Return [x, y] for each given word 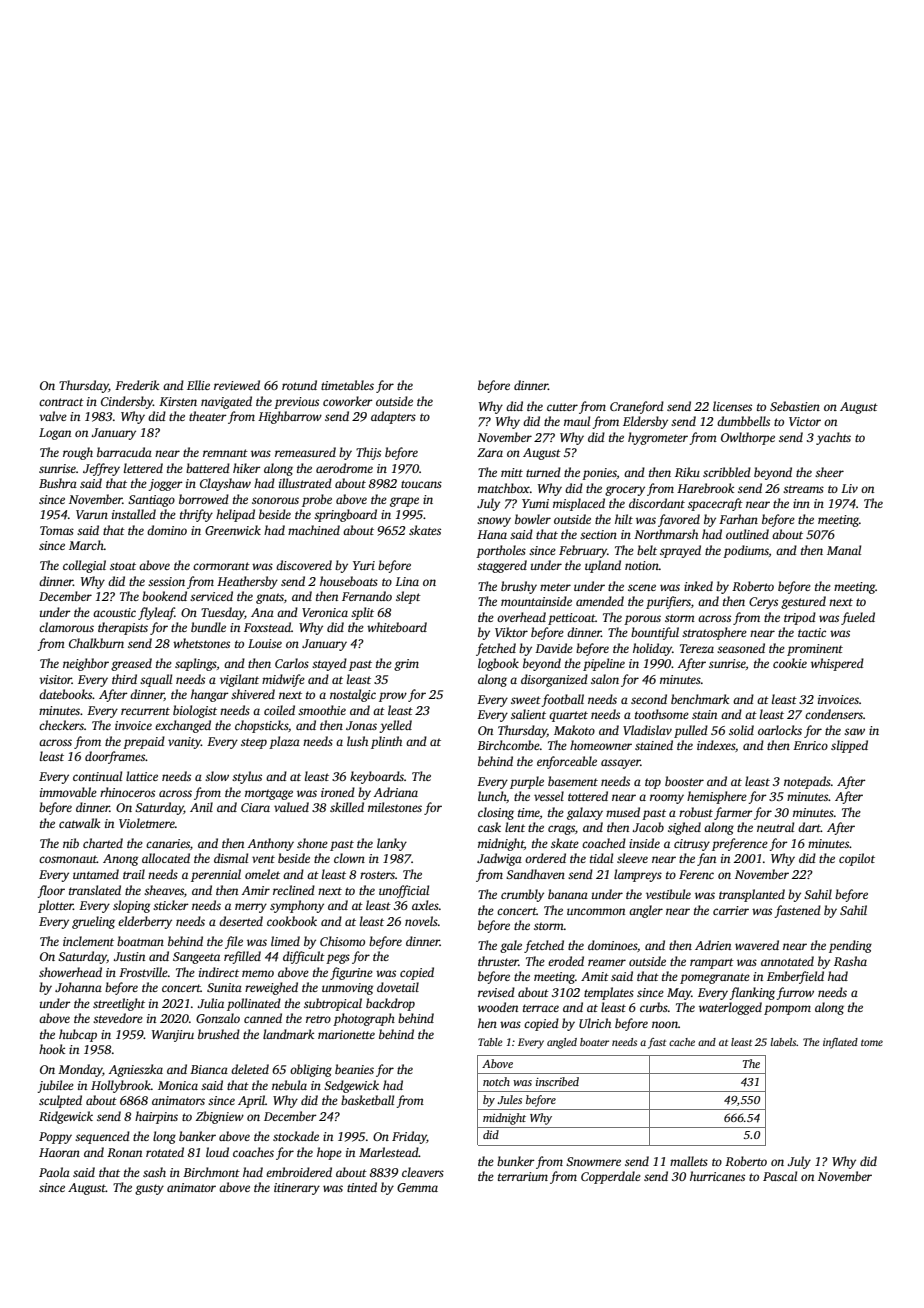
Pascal [780, 1176]
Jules [510, 1099]
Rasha [850, 961]
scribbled [727, 472]
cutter [562, 407]
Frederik [137, 385]
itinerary [297, 1189]
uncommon [596, 911]
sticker [171, 905]
